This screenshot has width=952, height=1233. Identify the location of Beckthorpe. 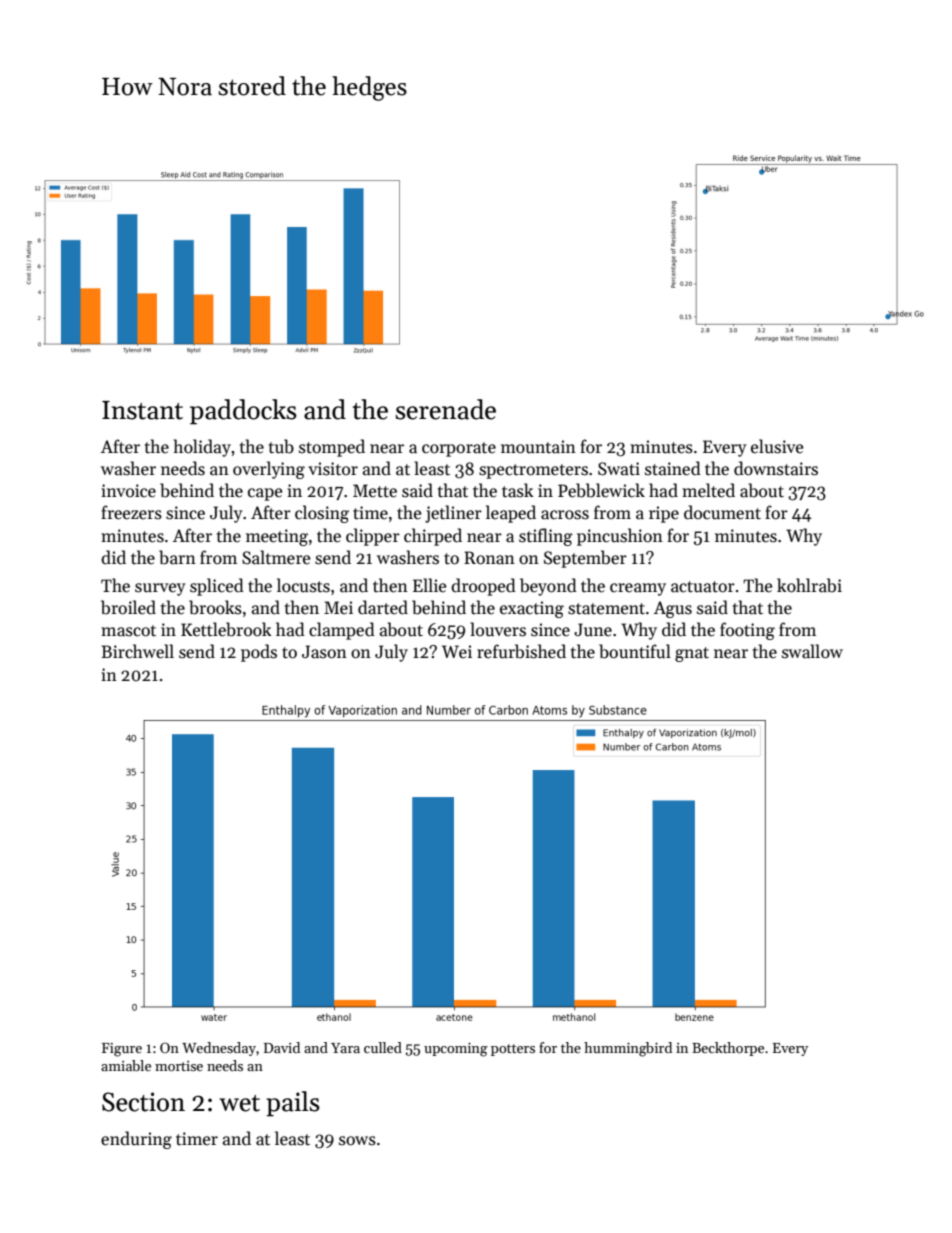
(728, 1049).
